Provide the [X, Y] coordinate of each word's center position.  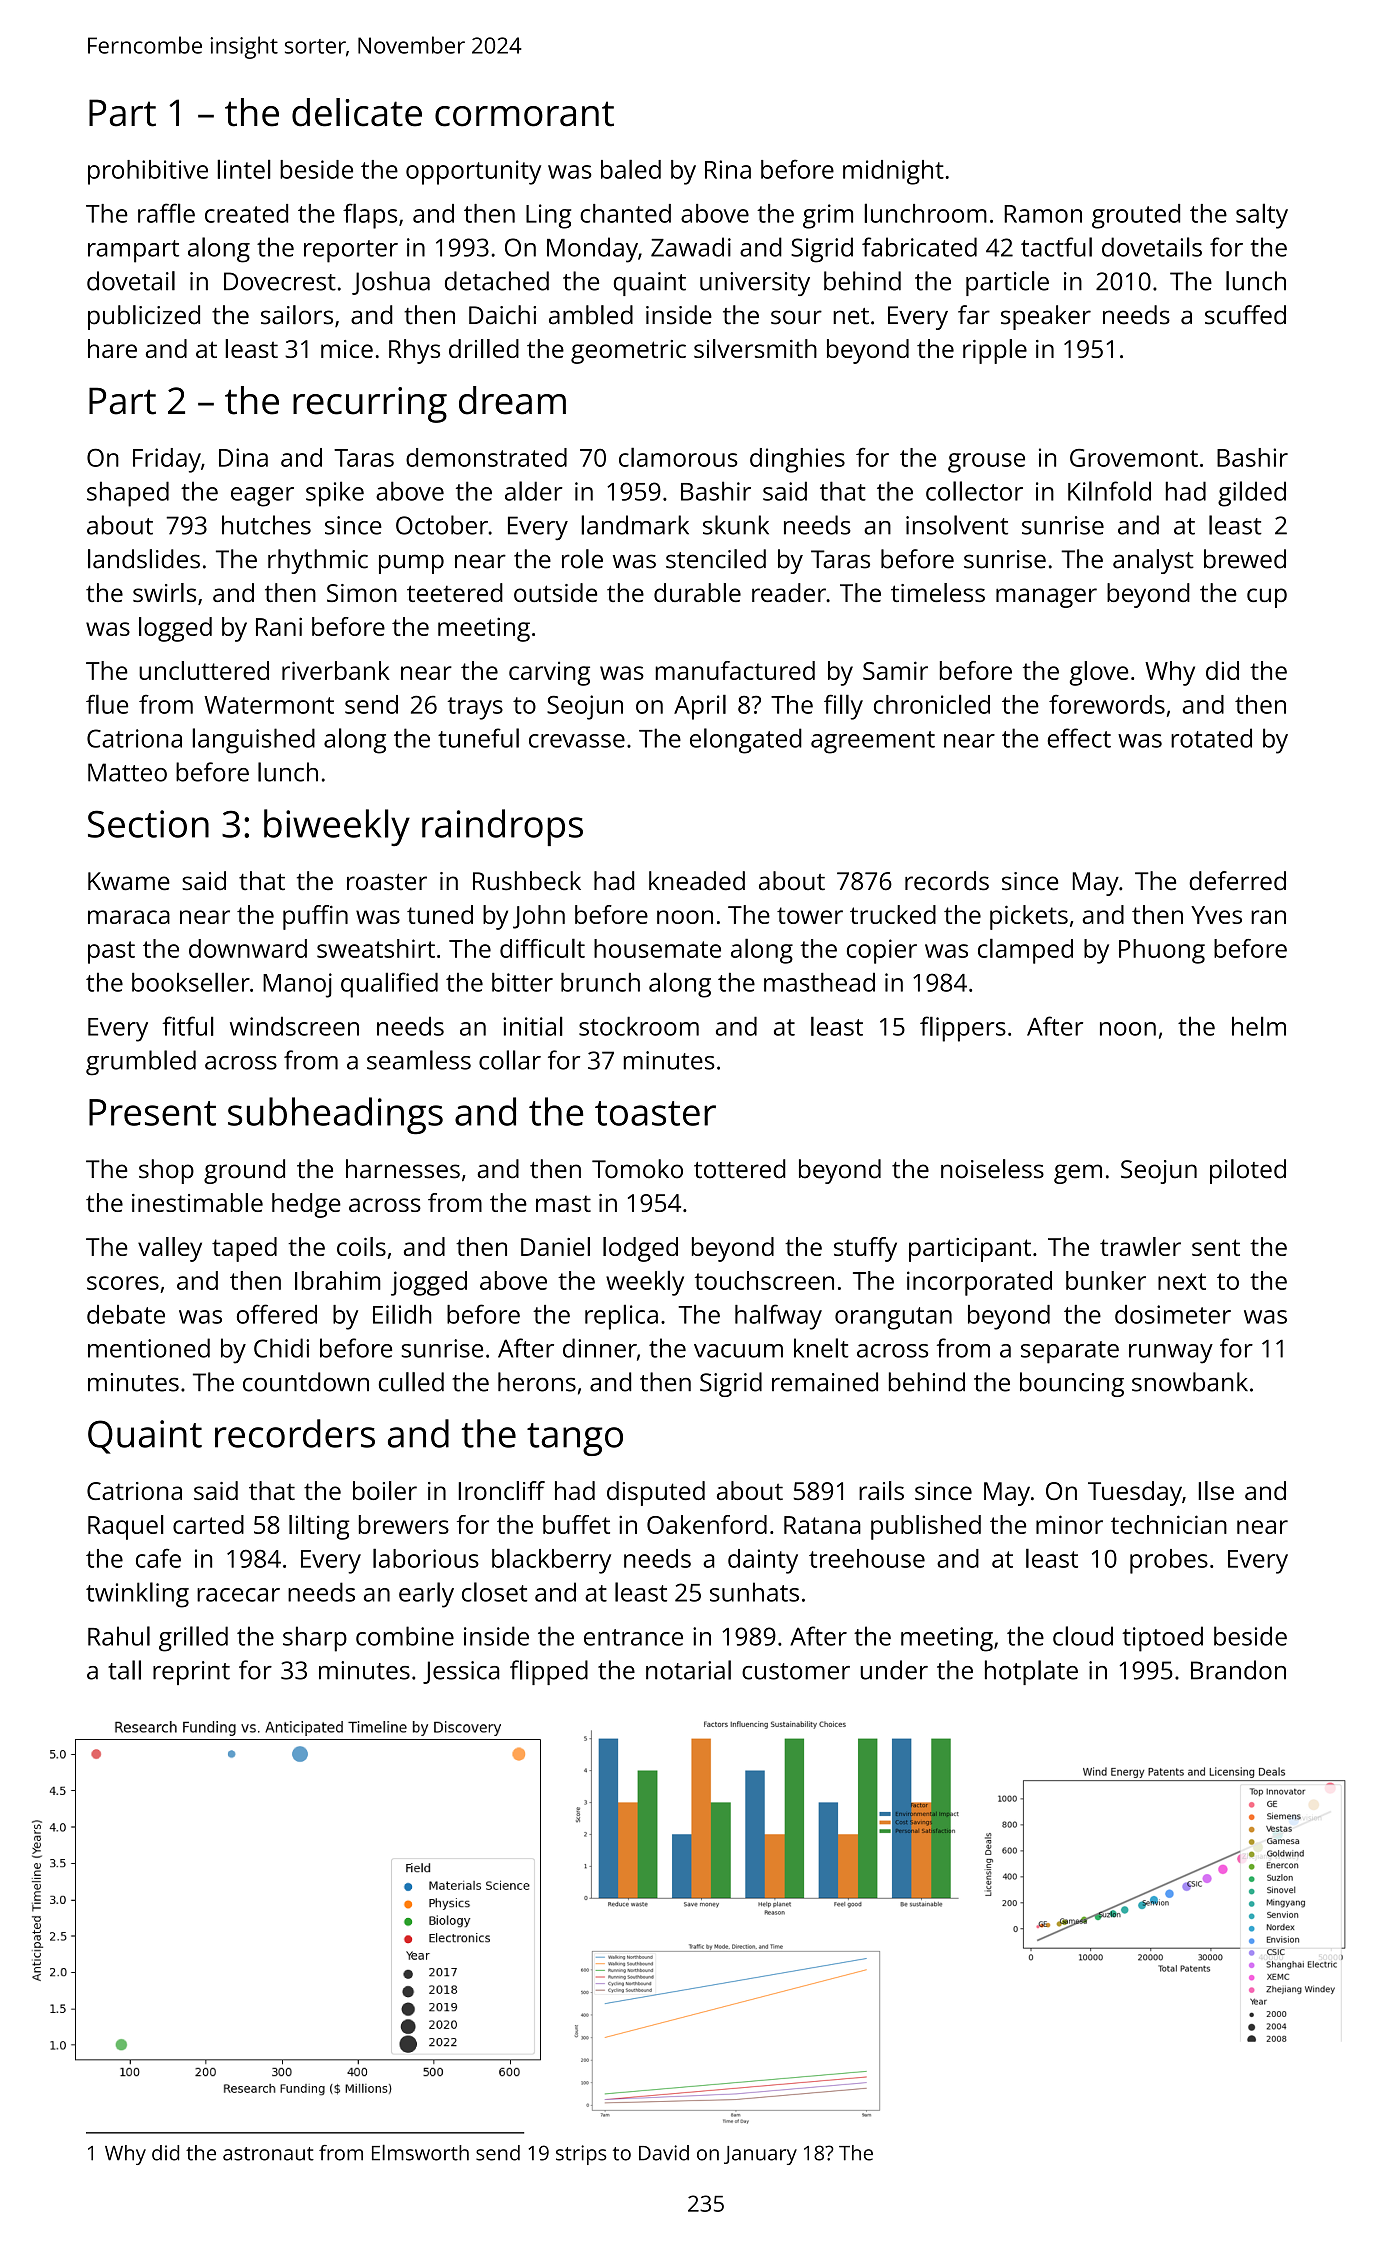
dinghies [797, 460]
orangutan [893, 1318]
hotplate [1031, 1672]
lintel [244, 169]
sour [796, 317]
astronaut [268, 2154]
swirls [164, 592]
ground [244, 1171]
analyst [1153, 561]
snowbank [1190, 1382]
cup [1267, 598]
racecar [238, 1595]
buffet [576, 1524]
